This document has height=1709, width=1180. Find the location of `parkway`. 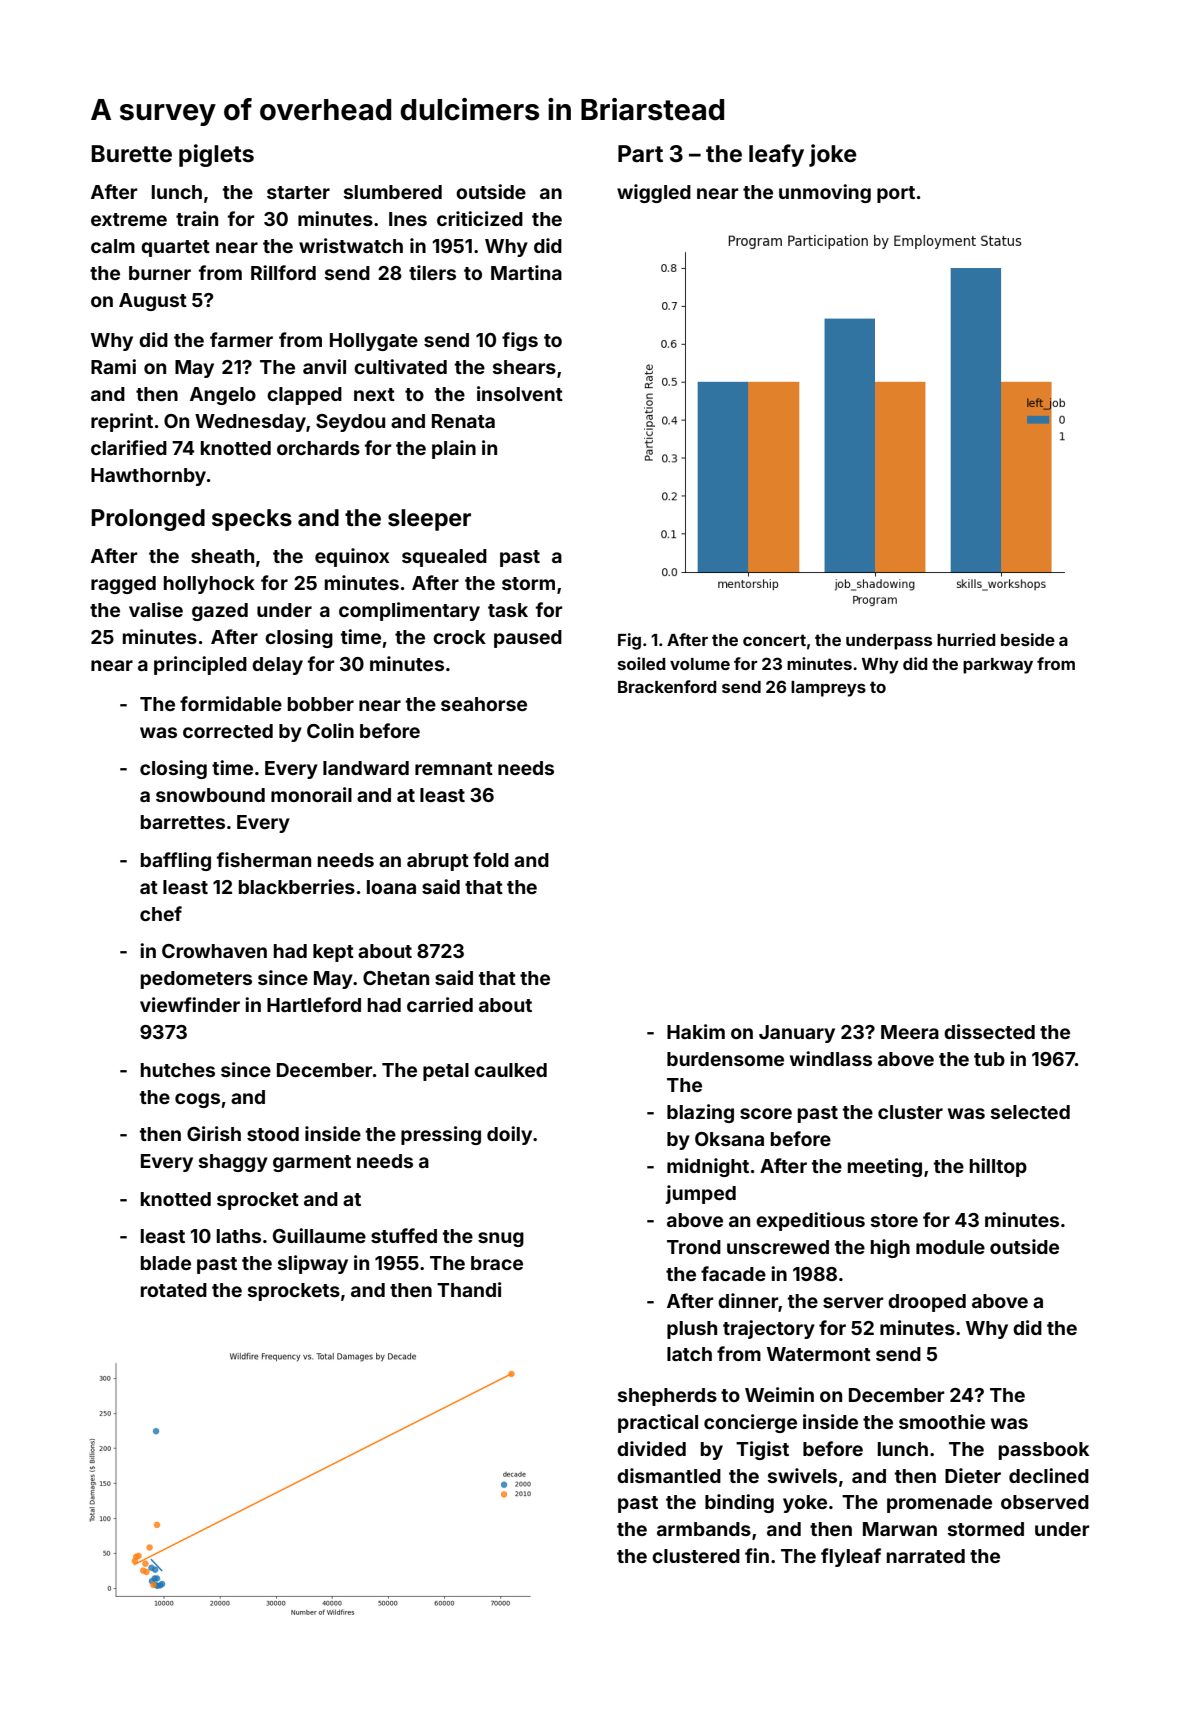

parkway is located at coordinates (998, 666).
